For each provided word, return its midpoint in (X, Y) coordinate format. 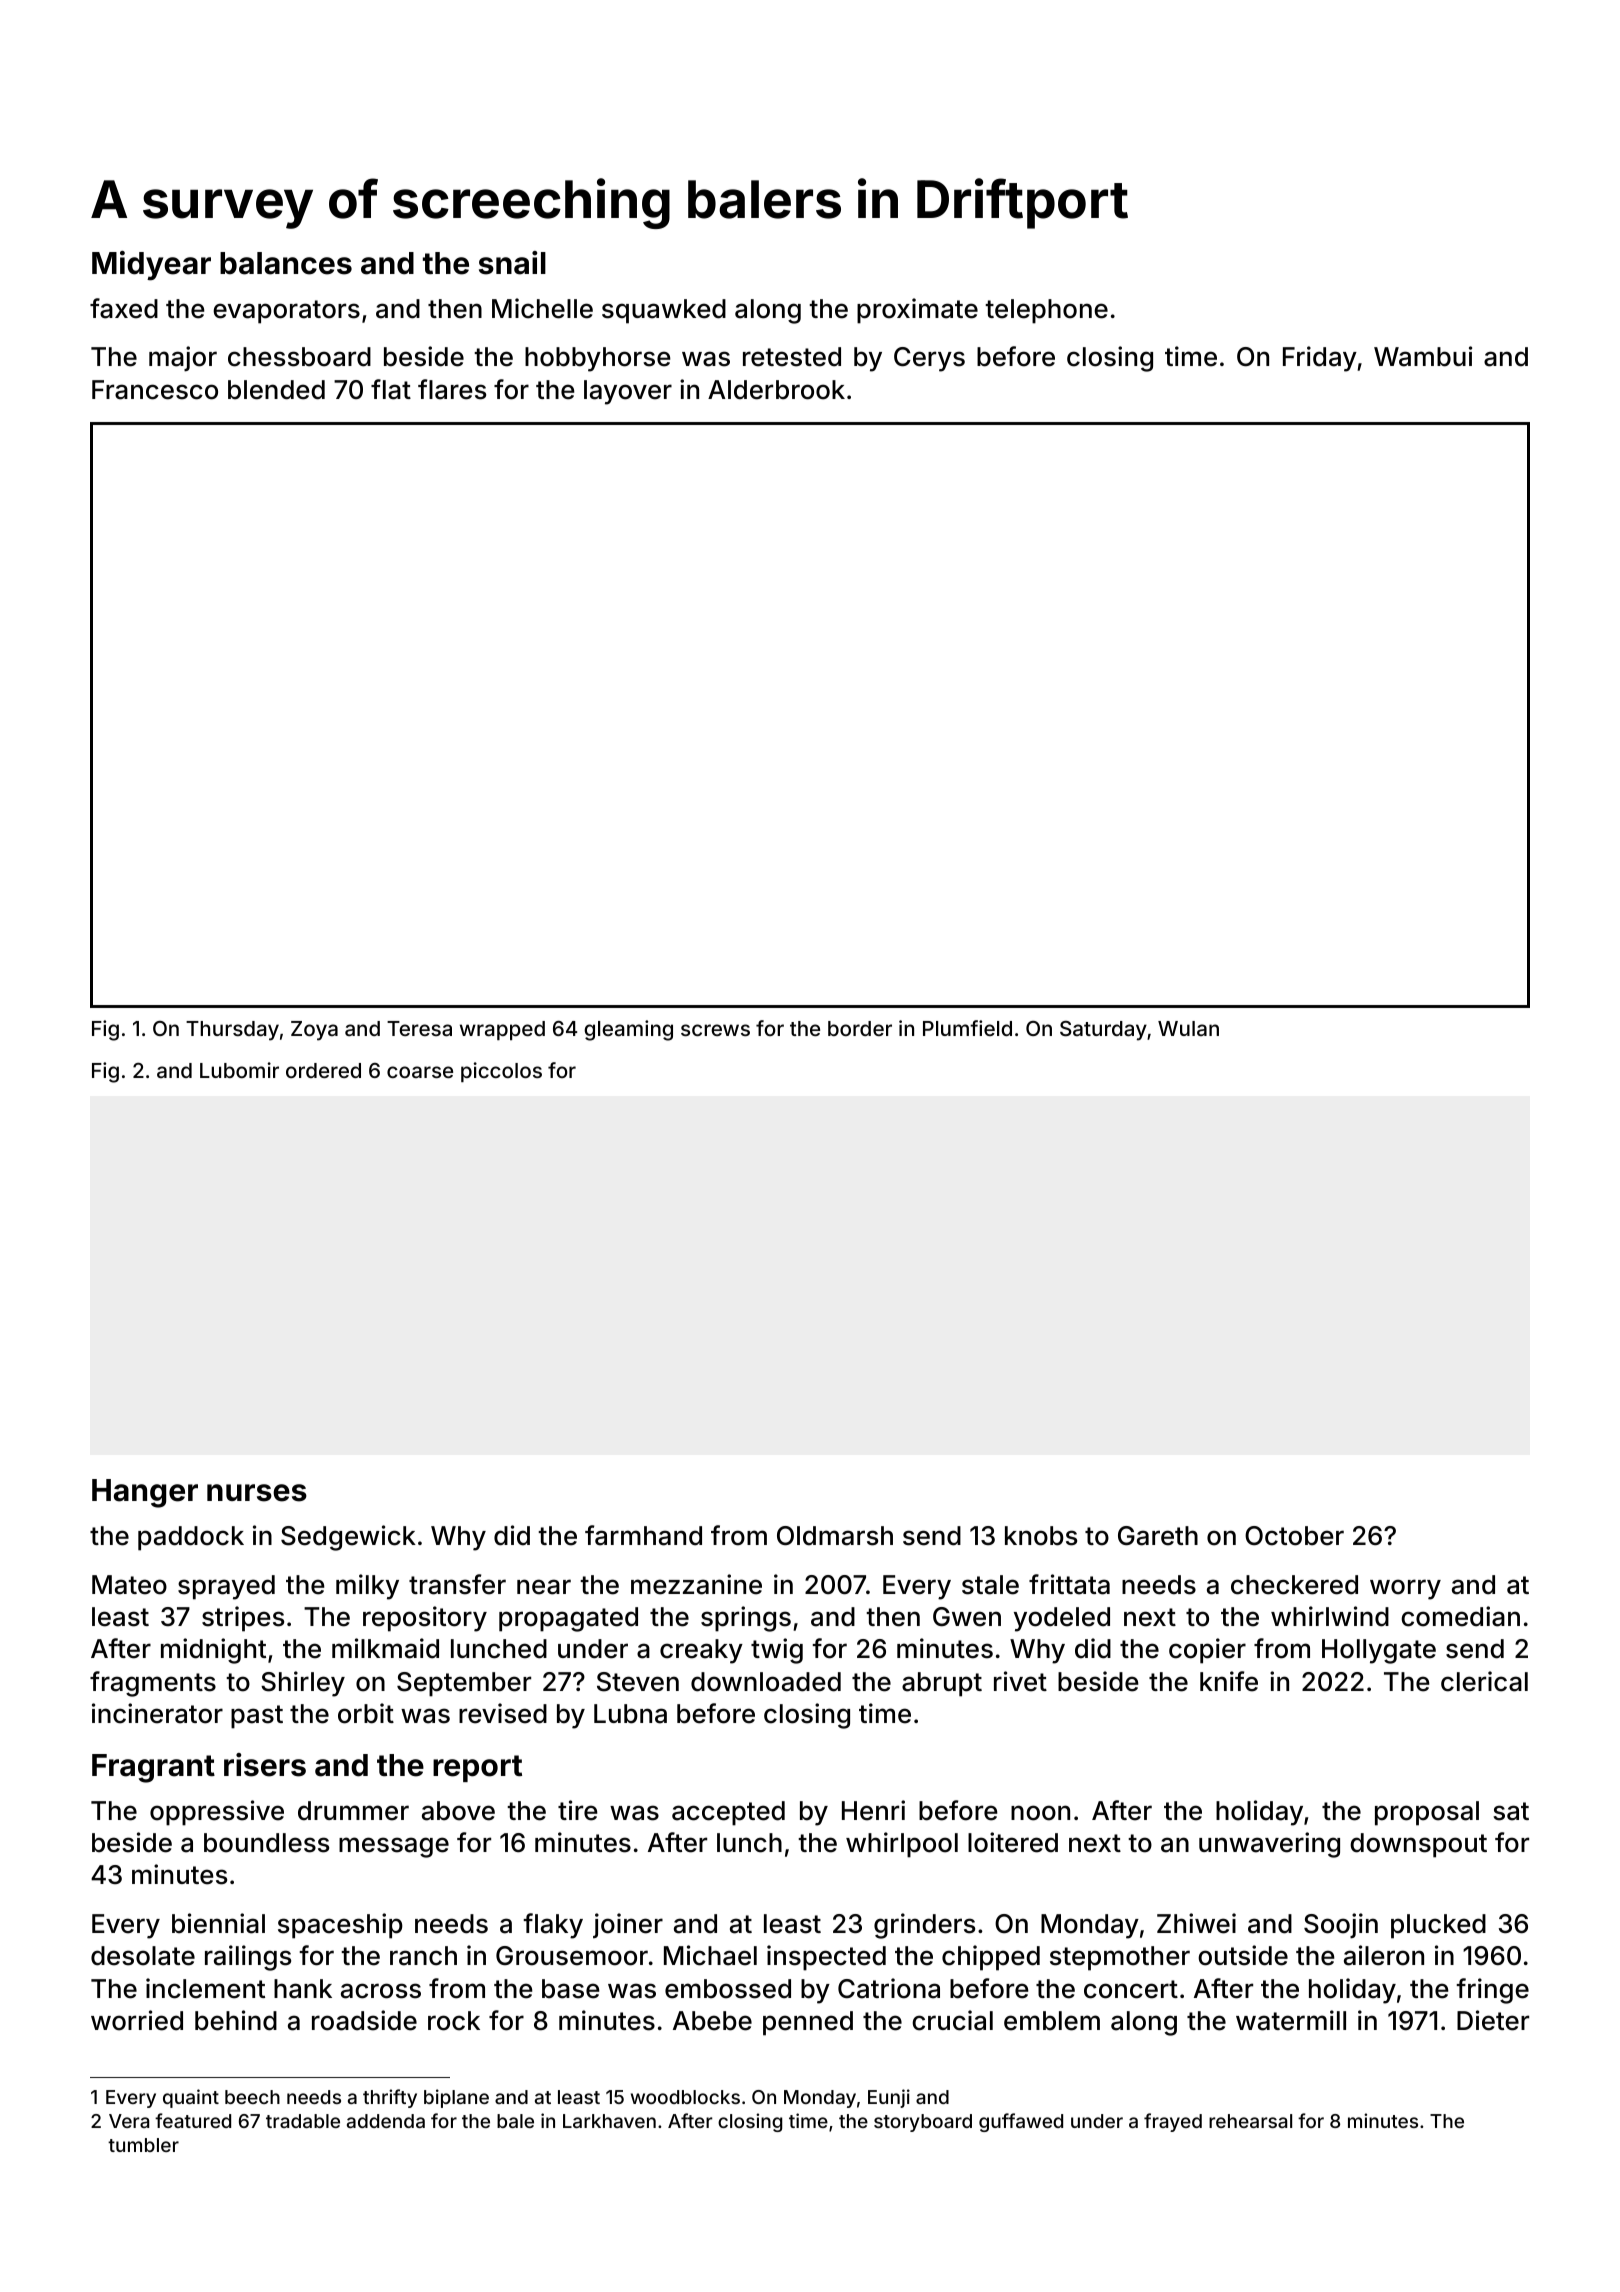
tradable (303, 2121)
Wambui (1423, 356)
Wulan (1188, 1028)
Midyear (151, 266)
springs (746, 1619)
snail (512, 263)
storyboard (923, 2123)
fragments (153, 1684)
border (860, 1028)
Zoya (314, 1031)
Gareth (1158, 1536)
